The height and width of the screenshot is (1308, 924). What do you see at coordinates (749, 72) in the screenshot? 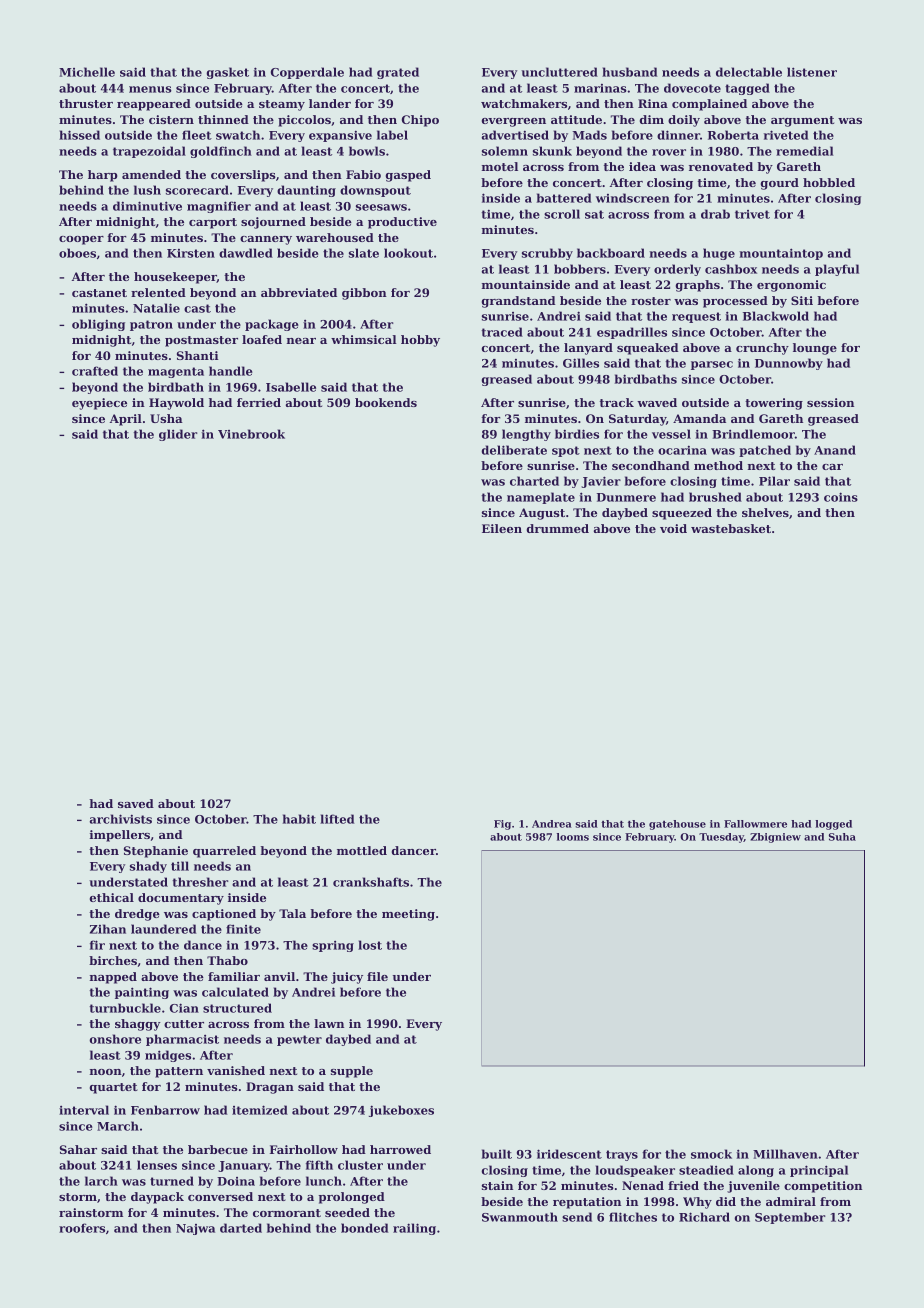
I see `delectable` at bounding box center [749, 72].
